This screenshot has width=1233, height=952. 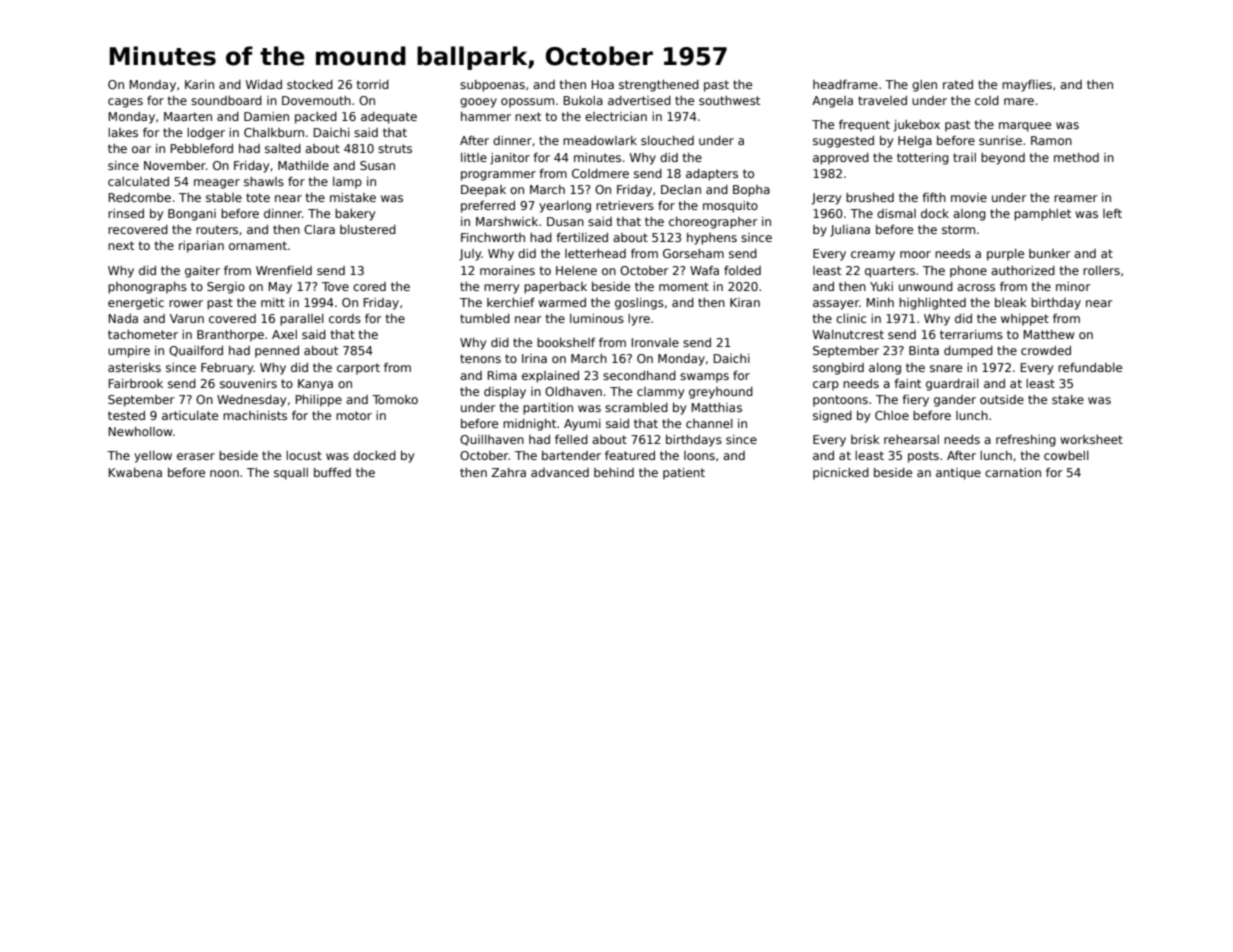 What do you see at coordinates (845, 84) in the screenshot?
I see `headframe` at bounding box center [845, 84].
